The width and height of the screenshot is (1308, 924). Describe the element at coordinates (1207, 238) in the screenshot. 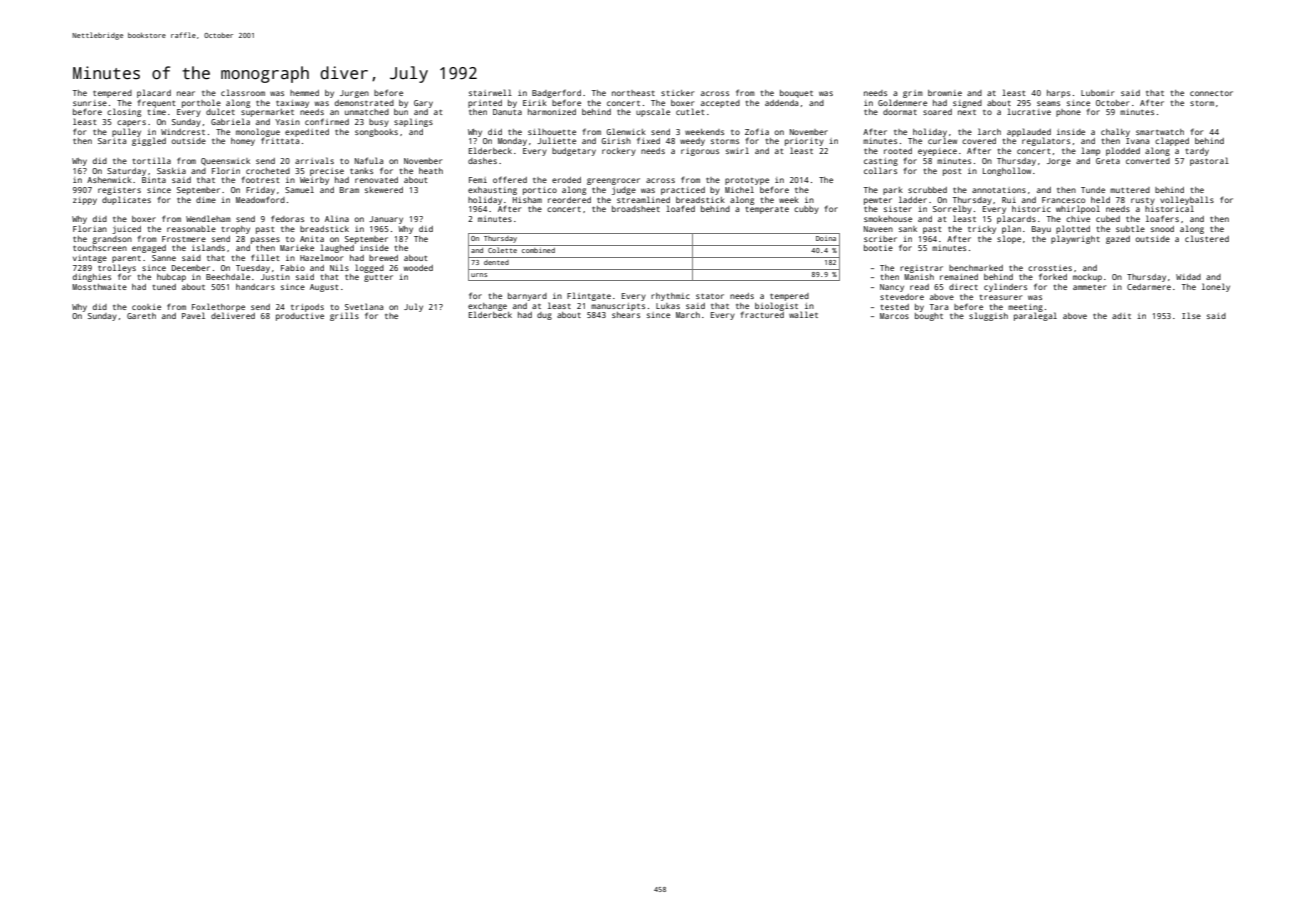

I see `clustered` at that location.
